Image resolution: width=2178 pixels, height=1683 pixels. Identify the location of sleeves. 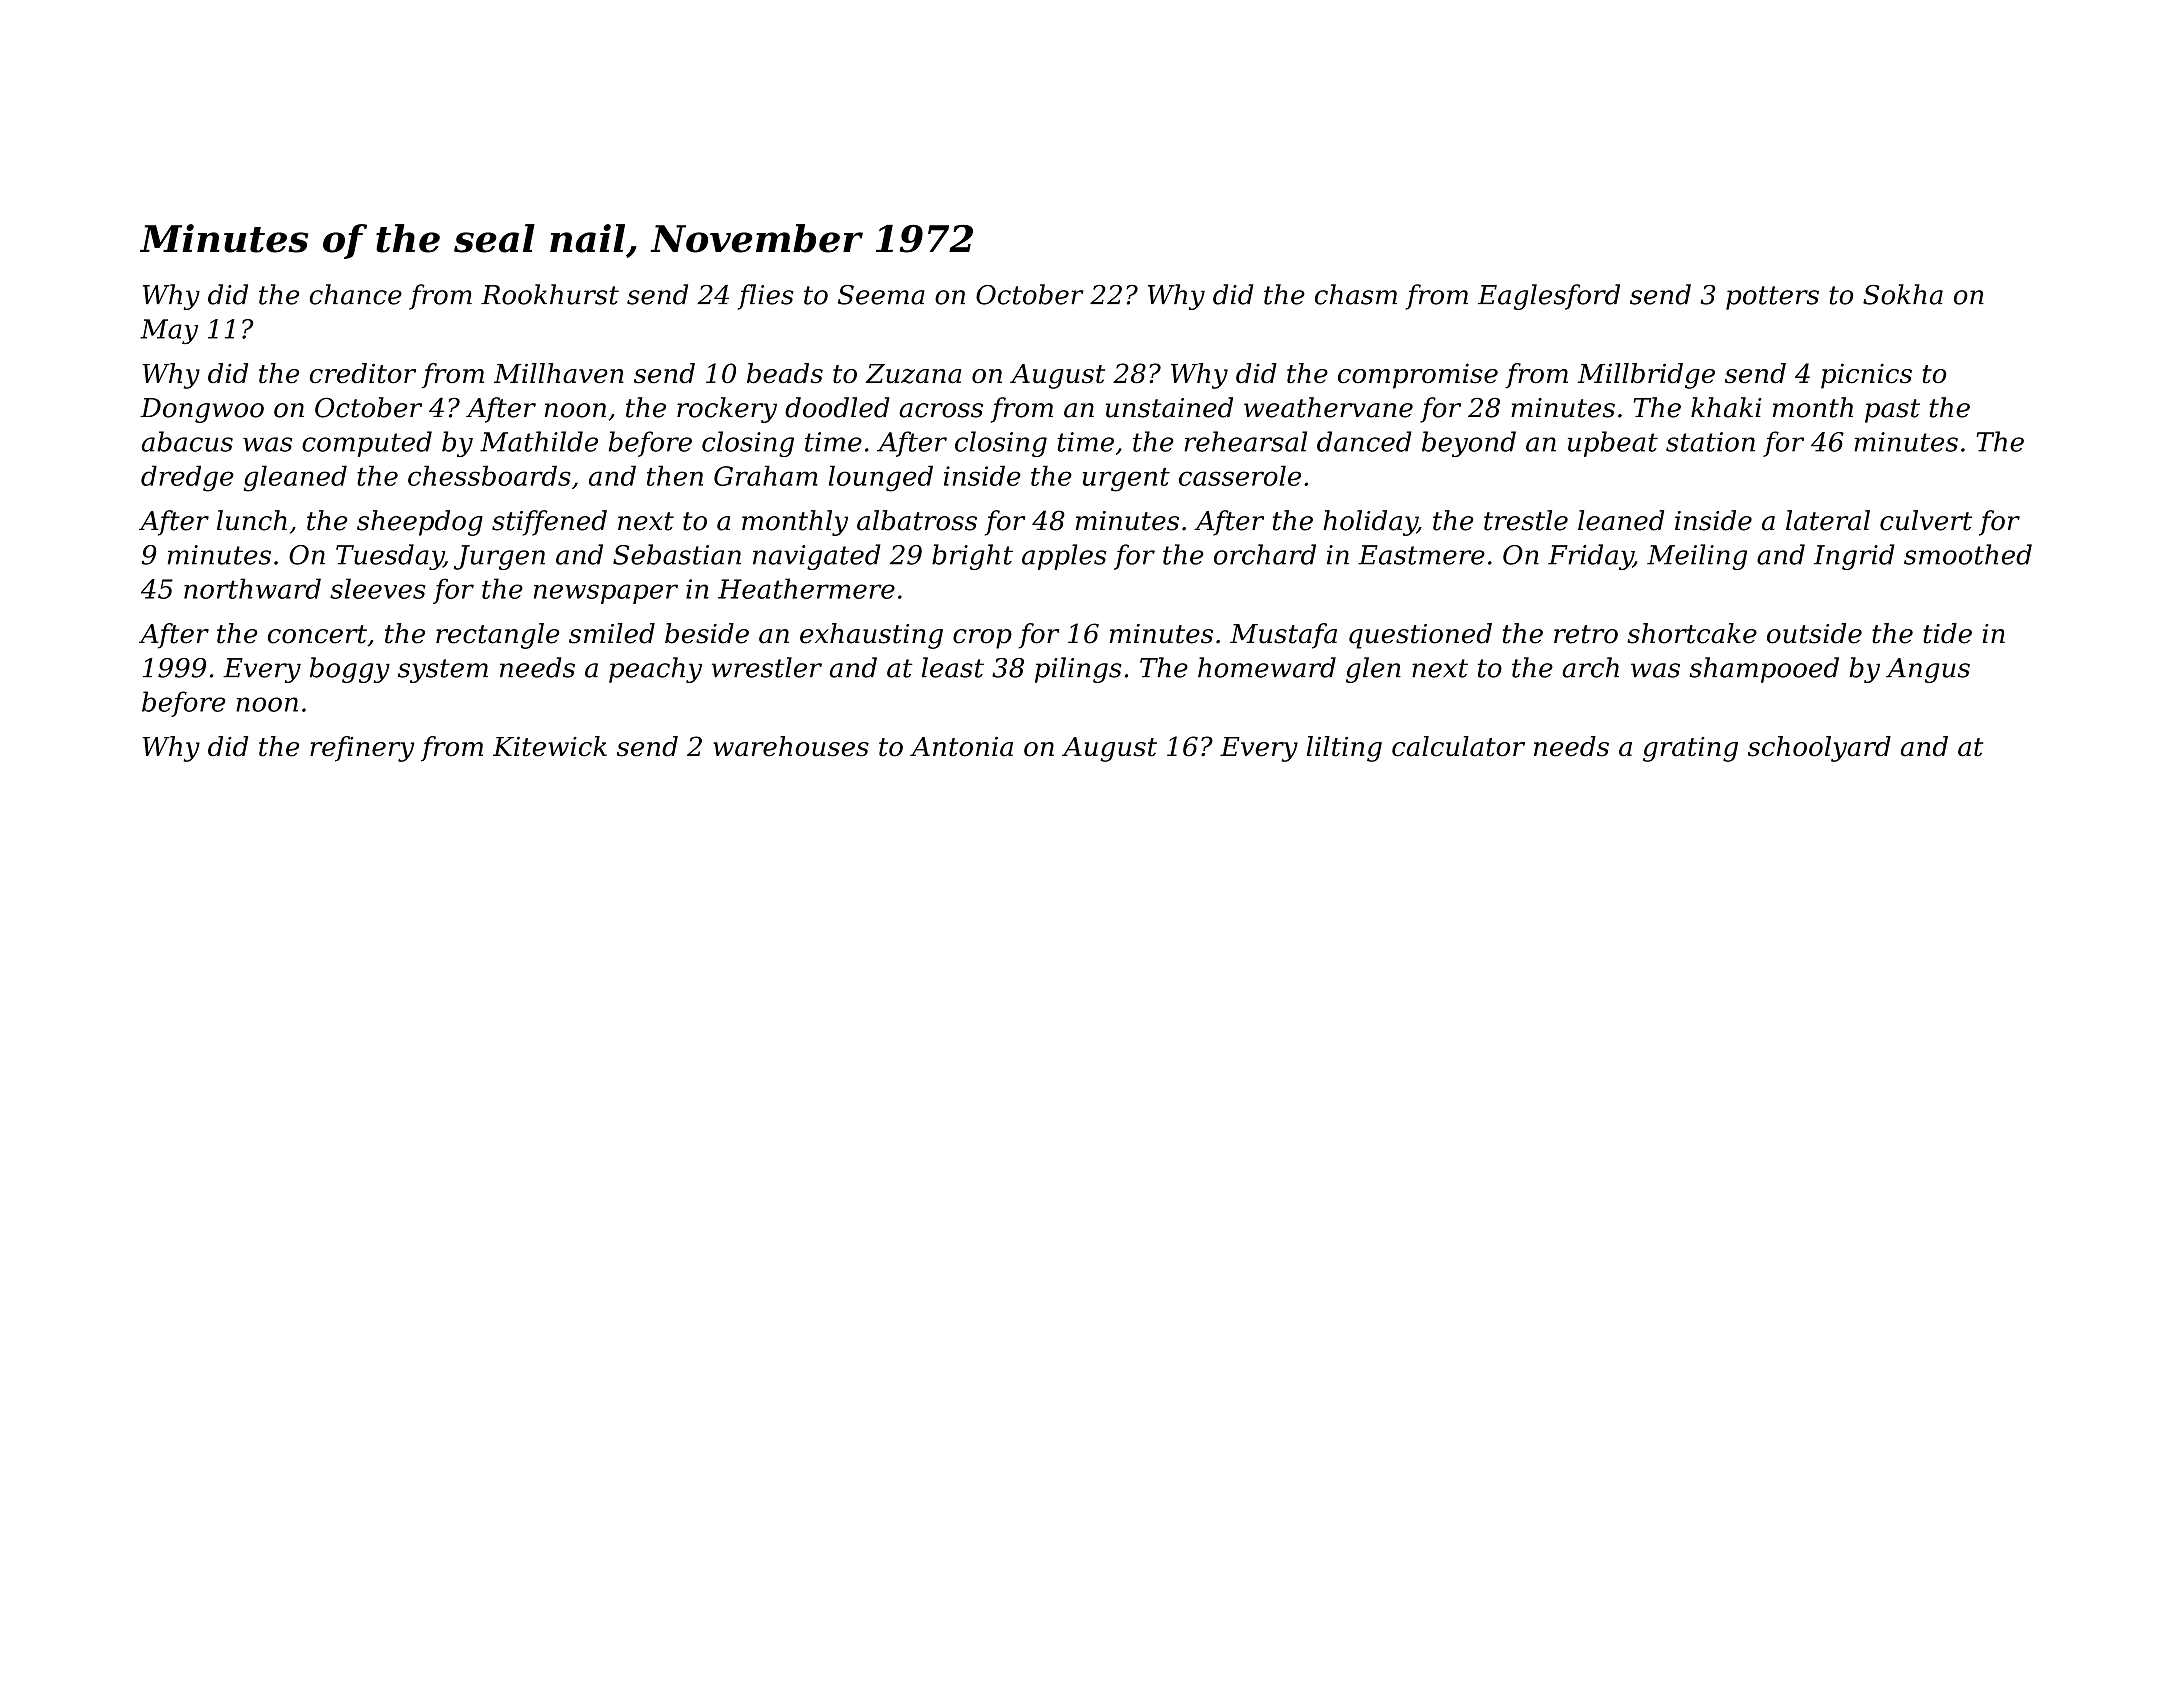
(378, 588).
